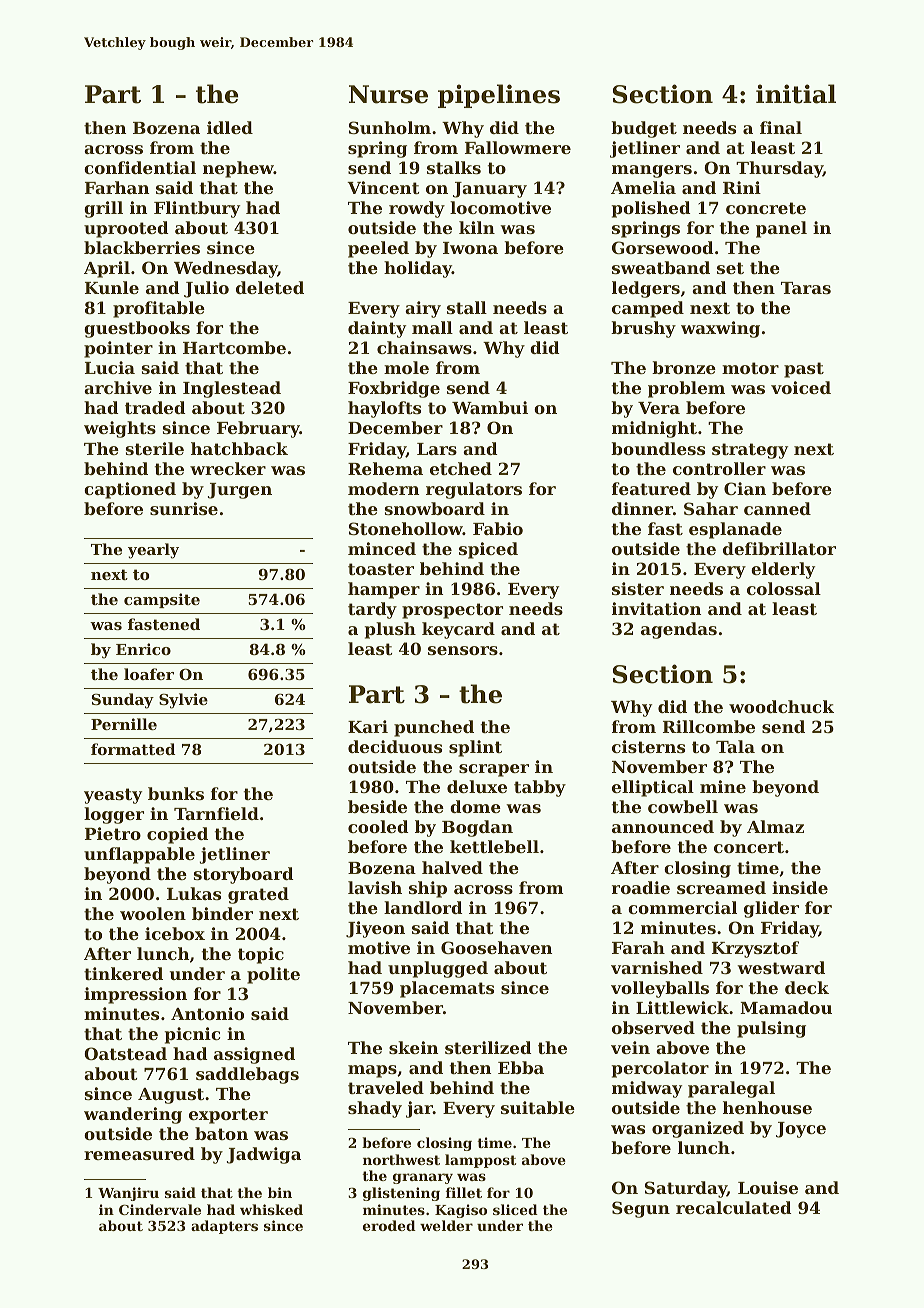 The height and width of the screenshot is (1308, 924). What do you see at coordinates (423, 907) in the screenshot?
I see `landlord` at bounding box center [423, 907].
